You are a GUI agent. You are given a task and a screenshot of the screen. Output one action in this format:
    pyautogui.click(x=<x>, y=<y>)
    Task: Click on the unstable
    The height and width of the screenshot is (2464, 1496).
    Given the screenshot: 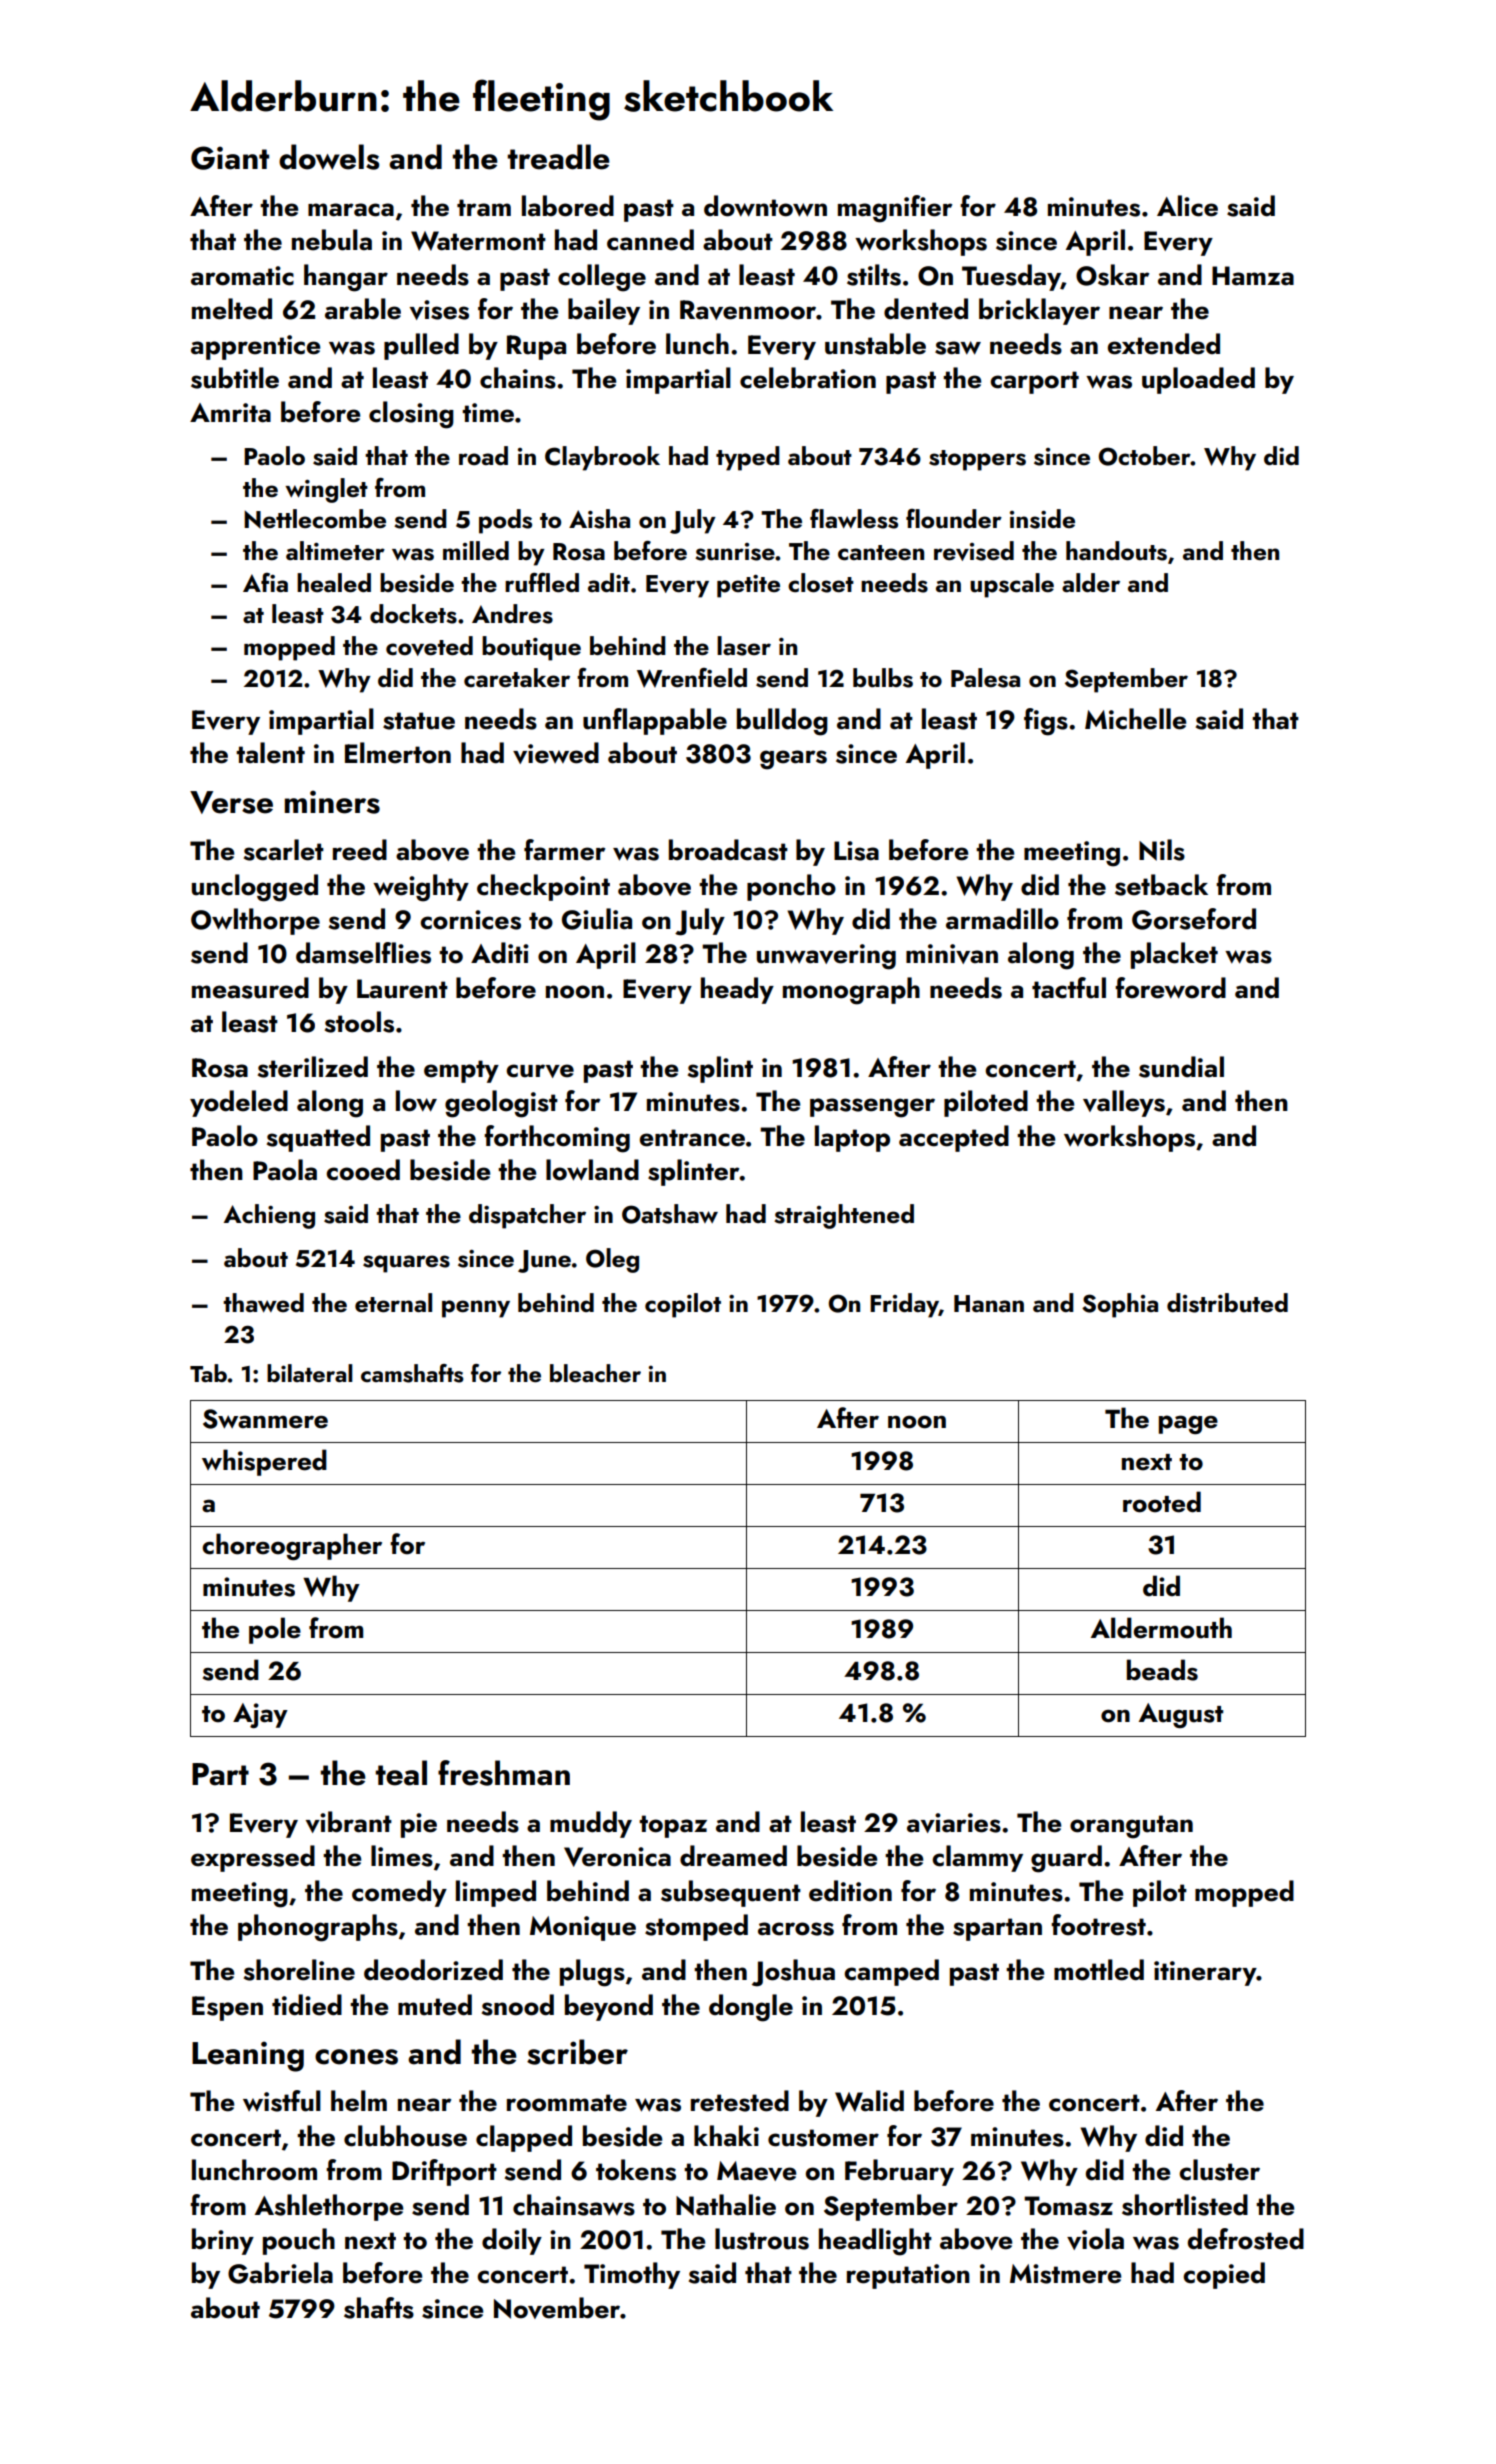 What is the action you would take?
    pyautogui.click(x=875, y=344)
